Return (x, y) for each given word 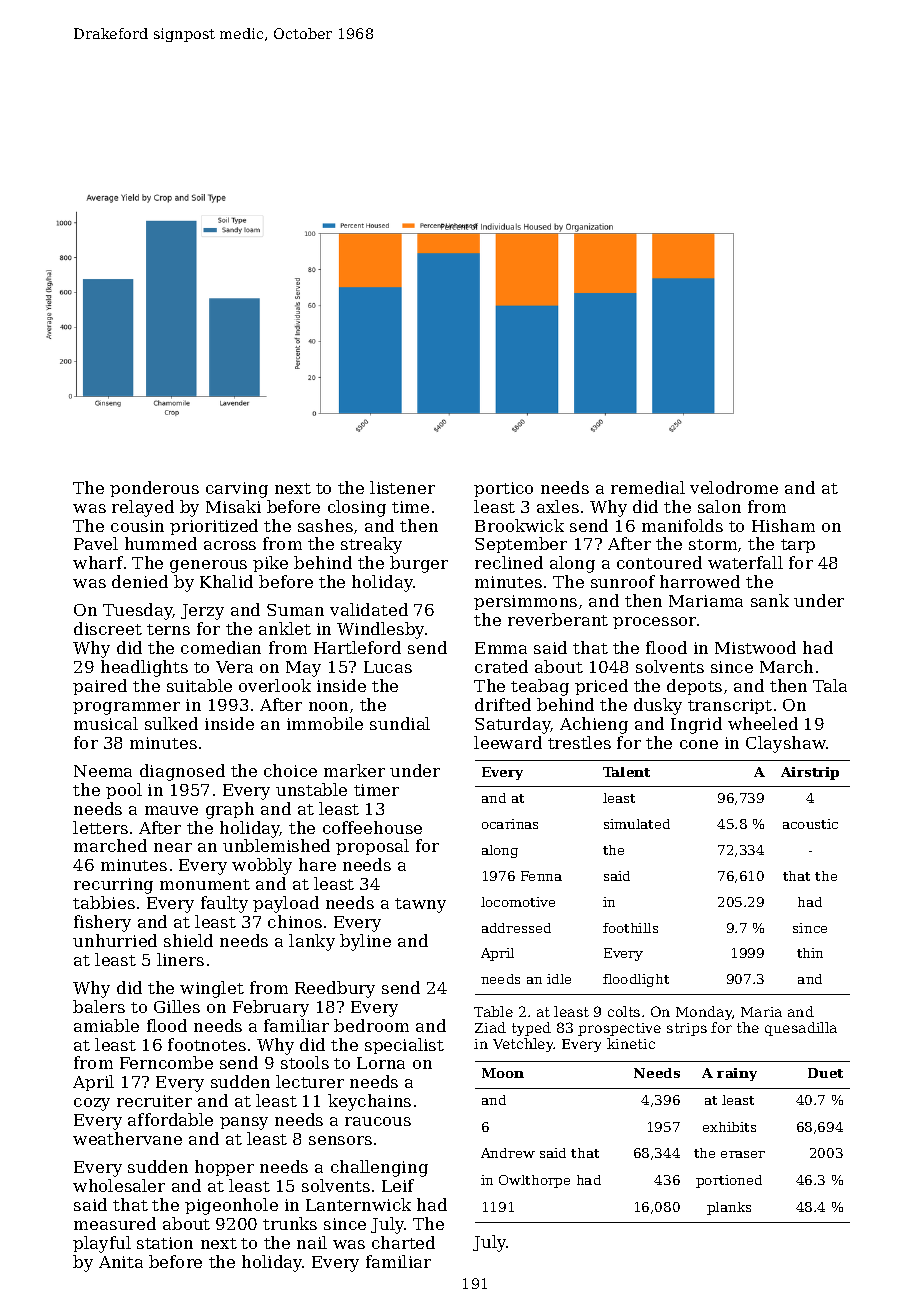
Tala (830, 685)
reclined (509, 562)
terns (168, 629)
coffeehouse (372, 827)
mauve (171, 810)
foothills (630, 928)
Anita (121, 1262)
